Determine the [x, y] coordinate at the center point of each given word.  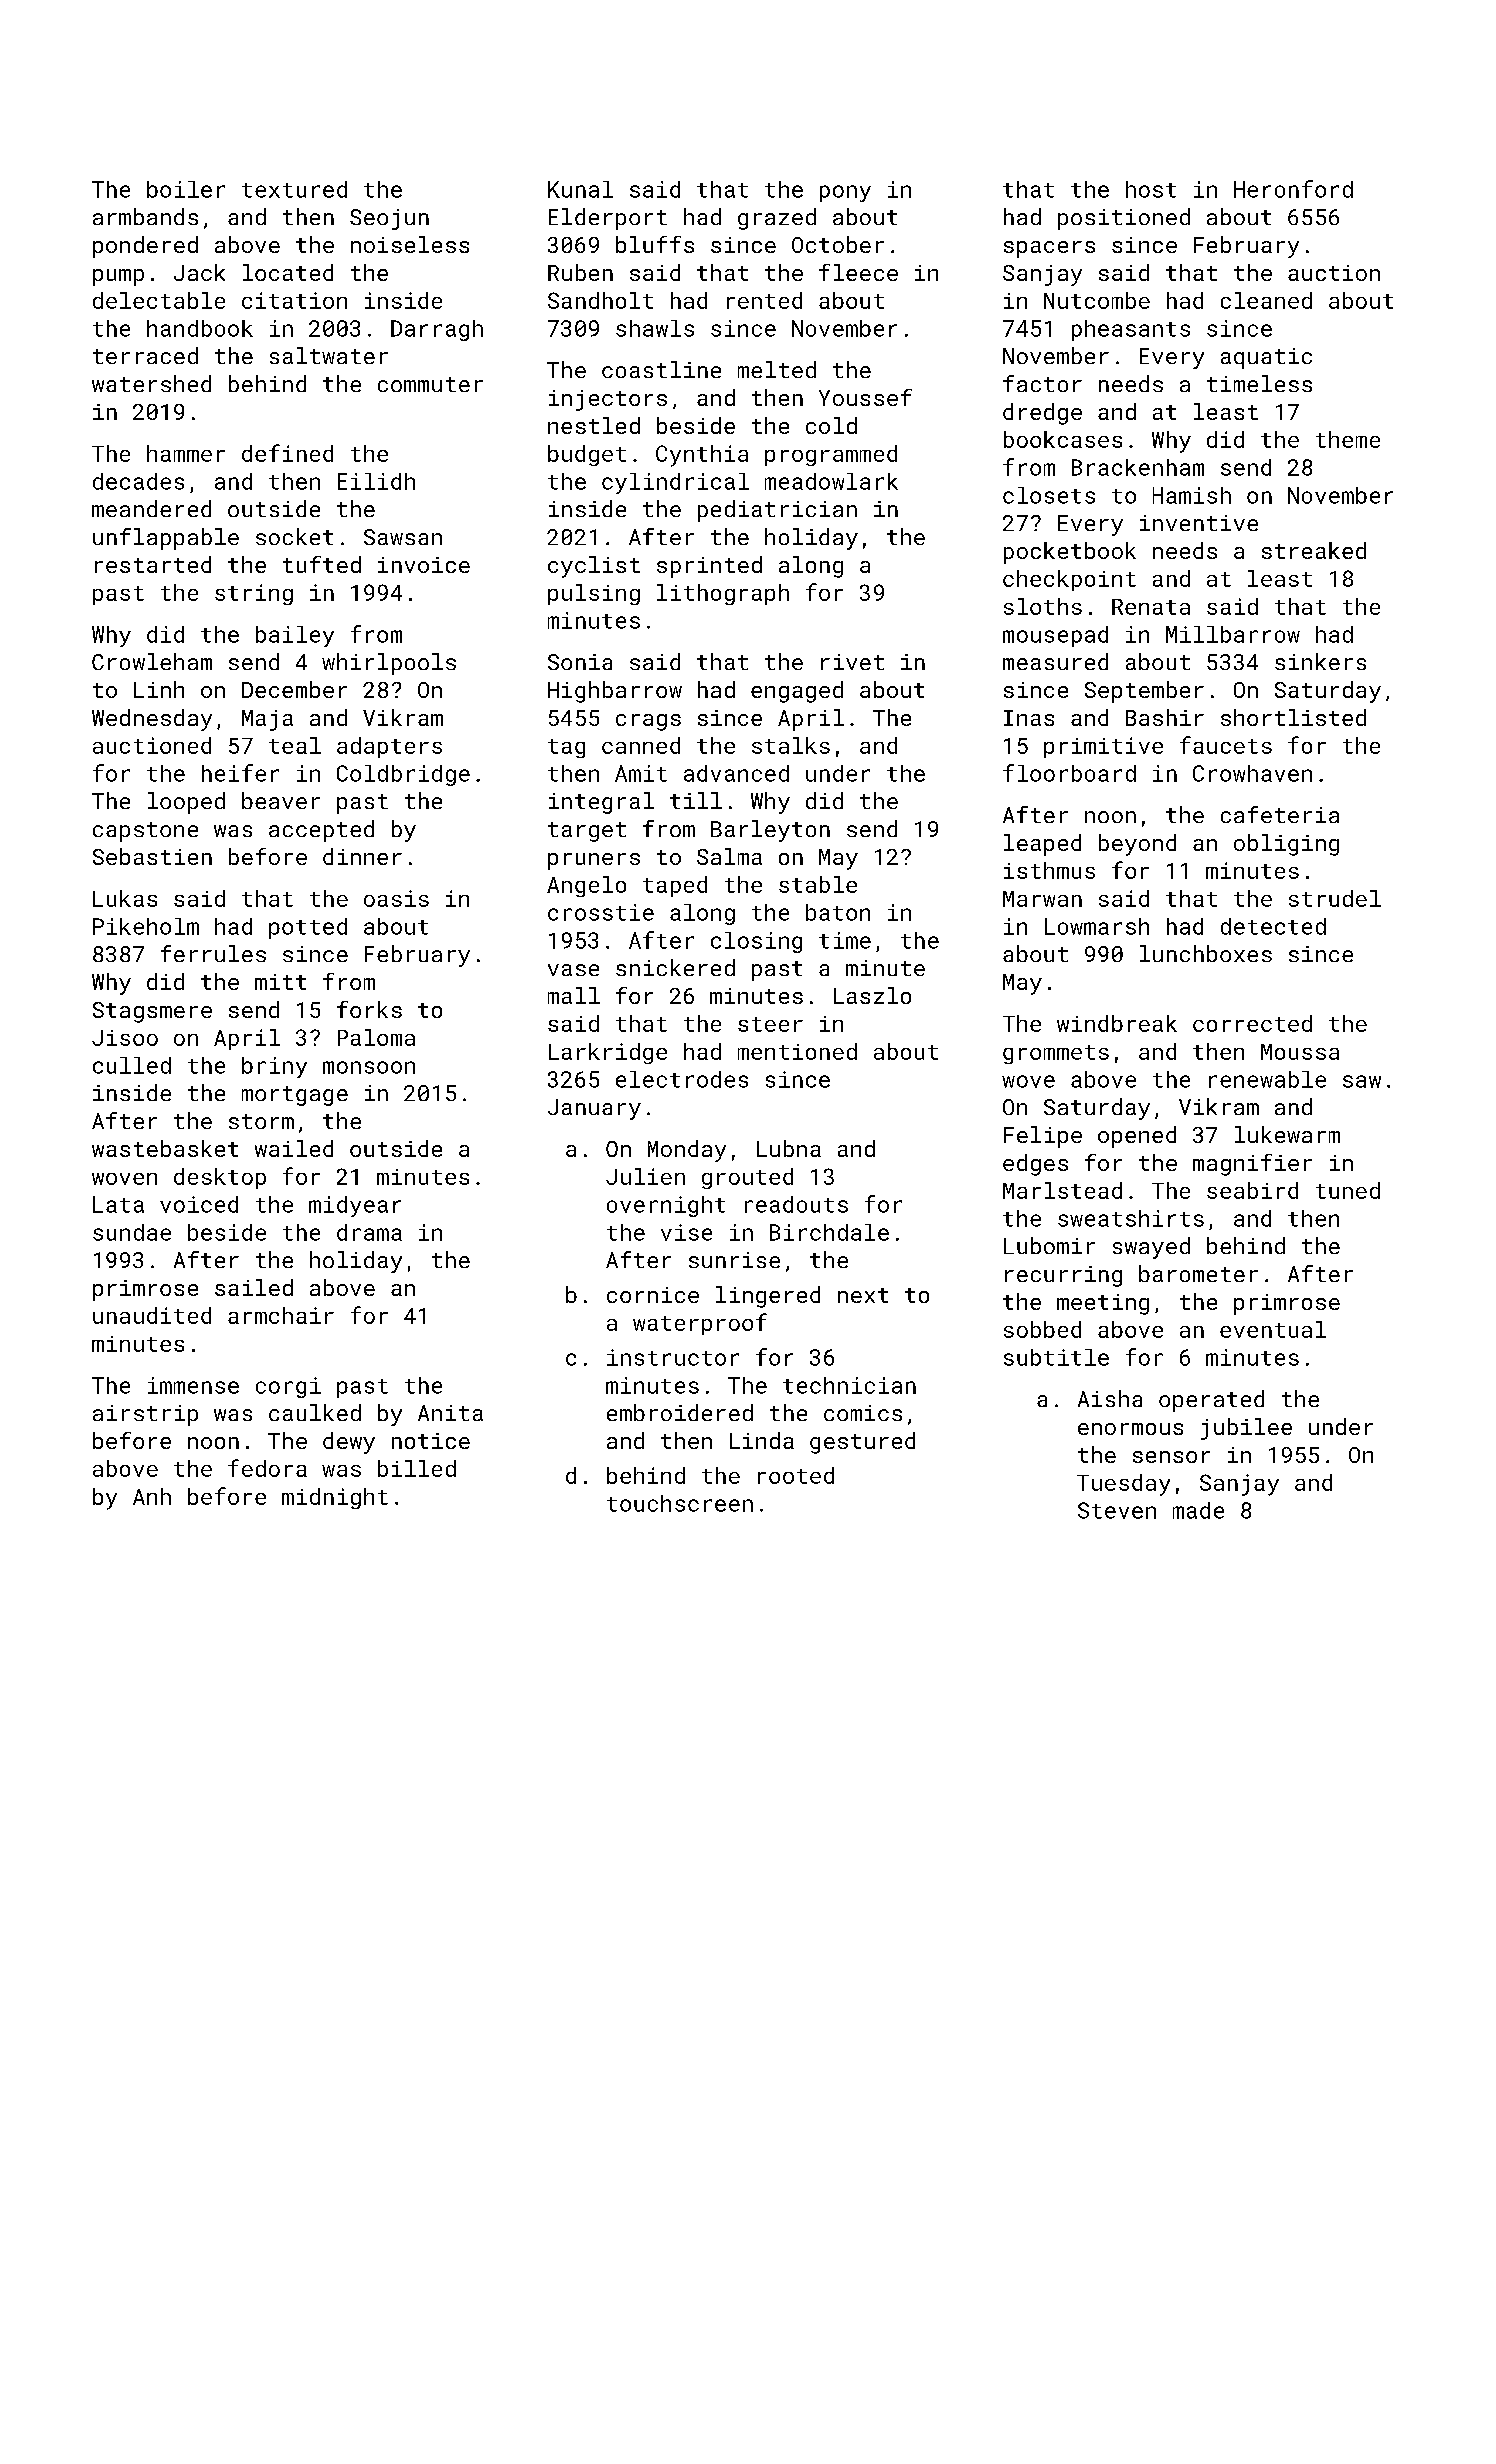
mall [574, 995]
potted [308, 928]
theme [1348, 439]
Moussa [1300, 1052]
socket [294, 536]
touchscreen [680, 1503]
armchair [281, 1315]
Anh [152, 1496]
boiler [186, 189]
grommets [1056, 1054]
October [838, 244]
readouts [796, 1204]
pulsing [594, 594]
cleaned [1266, 300]
